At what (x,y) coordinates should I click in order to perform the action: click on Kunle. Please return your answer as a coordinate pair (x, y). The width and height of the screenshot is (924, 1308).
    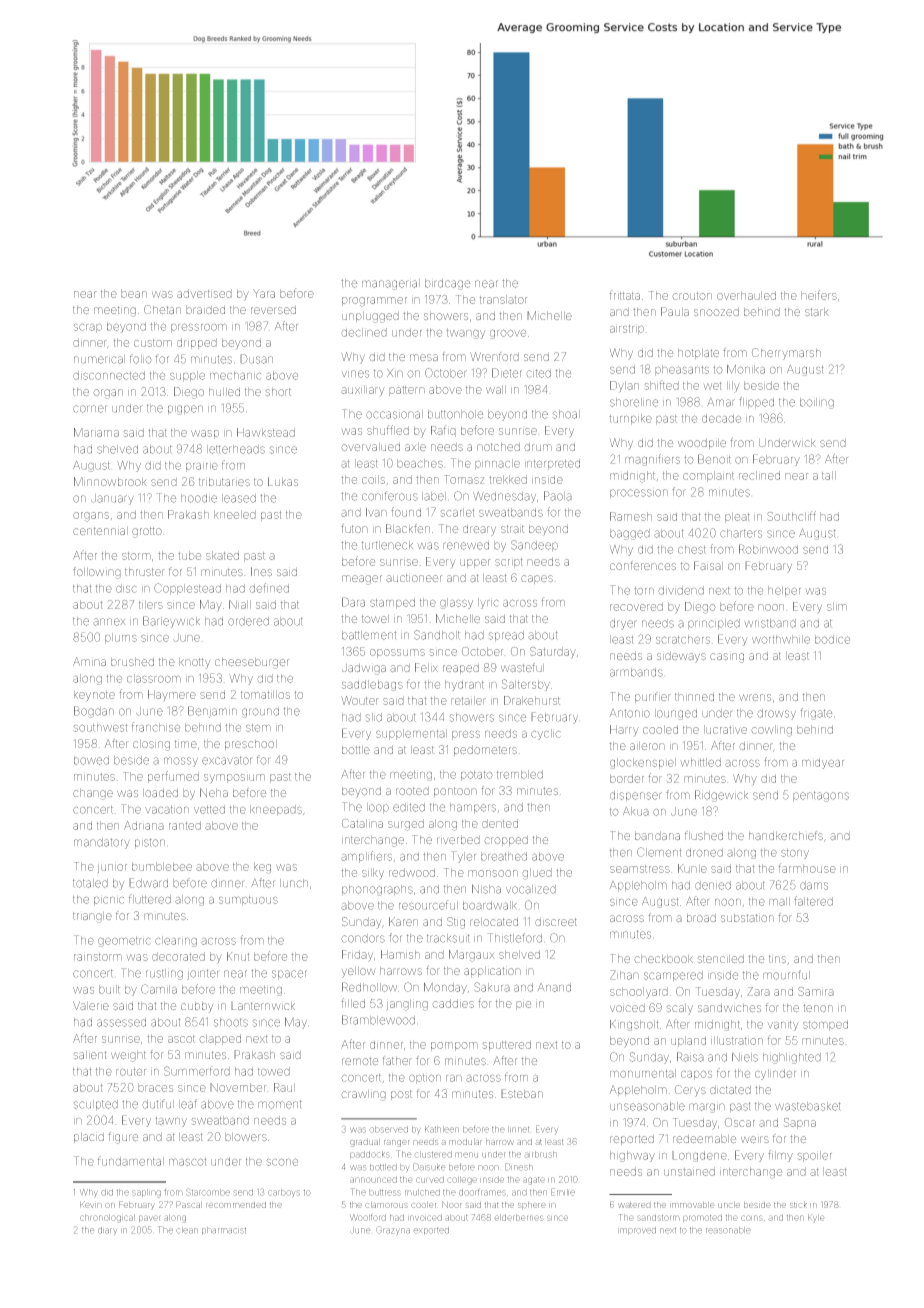
    Looking at the image, I should click on (692, 868).
